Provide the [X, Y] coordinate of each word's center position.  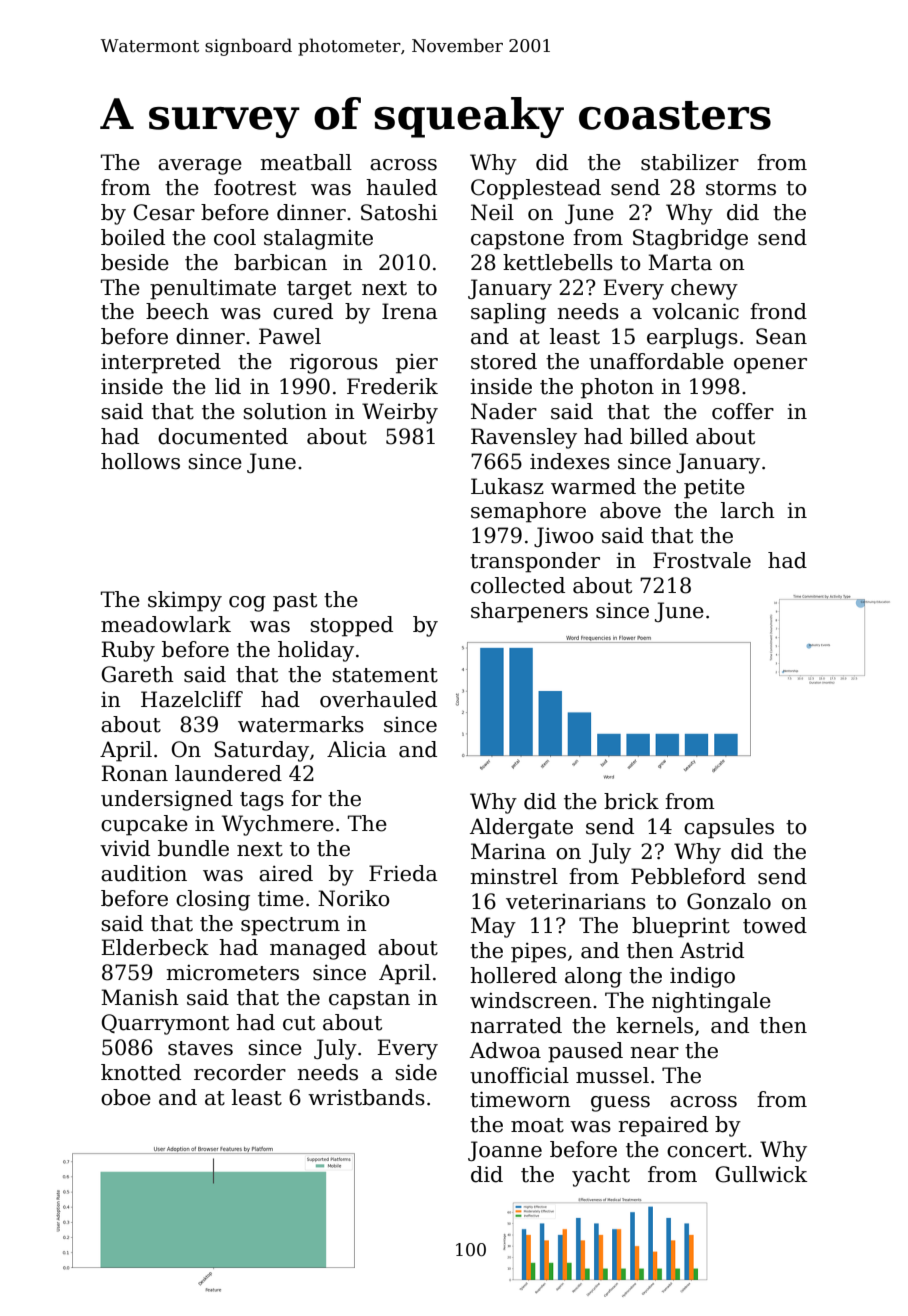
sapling [508, 313]
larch [748, 510]
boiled [133, 237]
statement [385, 675]
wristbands [366, 1097]
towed [775, 925]
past [295, 602]
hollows [140, 461]
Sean [781, 336]
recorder [240, 1072]
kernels [654, 1025]
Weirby [400, 413]
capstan [369, 1000]
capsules [729, 828]
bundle [193, 848]
